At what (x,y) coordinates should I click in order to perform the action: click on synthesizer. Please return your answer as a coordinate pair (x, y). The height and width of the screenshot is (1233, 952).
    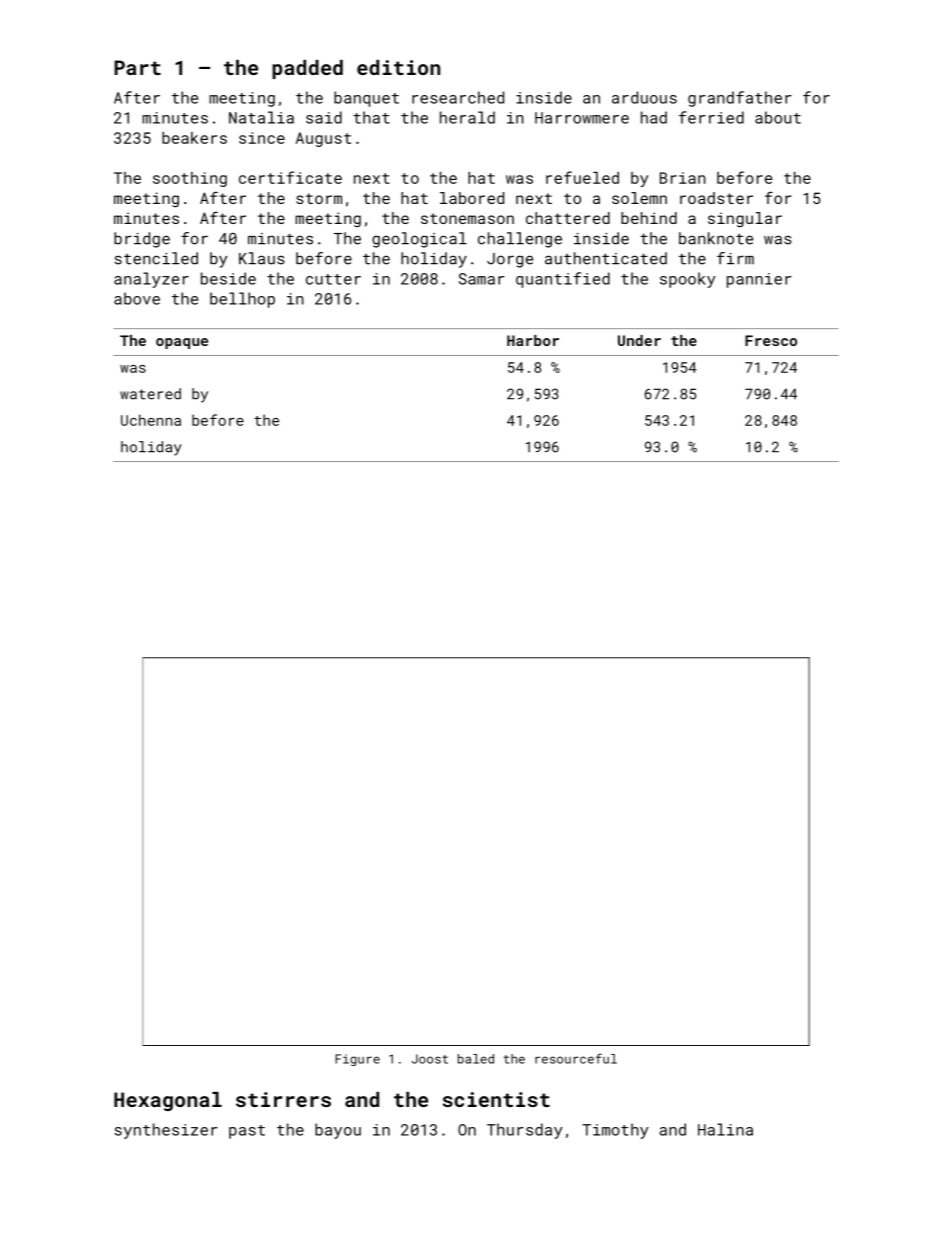
    Looking at the image, I should click on (166, 1131).
